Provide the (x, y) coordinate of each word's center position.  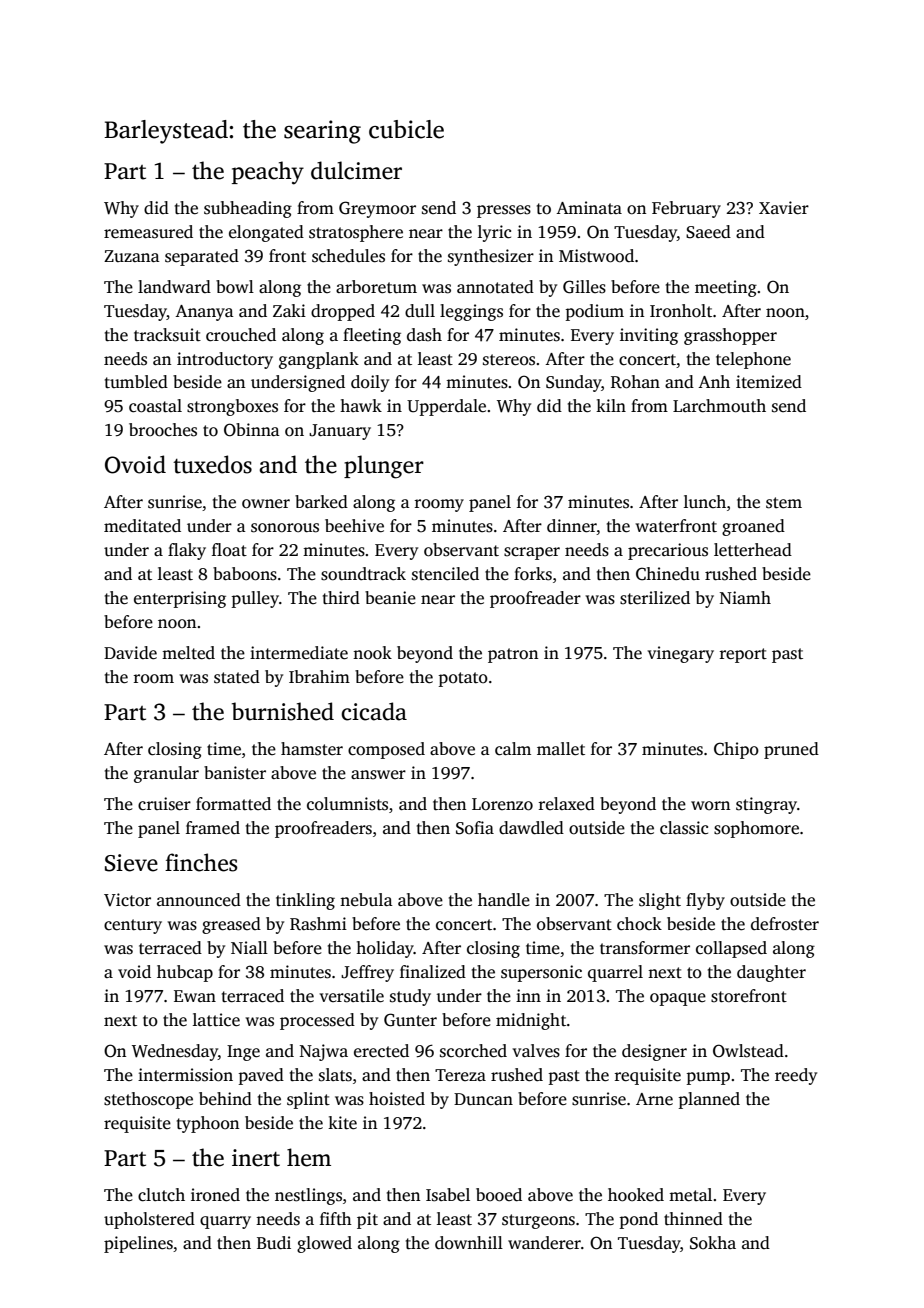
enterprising (180, 599)
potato (463, 679)
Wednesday (175, 1052)
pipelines (138, 1244)
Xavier (784, 208)
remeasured (148, 232)
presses (504, 211)
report (743, 655)
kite (342, 1123)
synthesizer (491, 257)
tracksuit (167, 335)
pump (708, 1078)
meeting (726, 288)
